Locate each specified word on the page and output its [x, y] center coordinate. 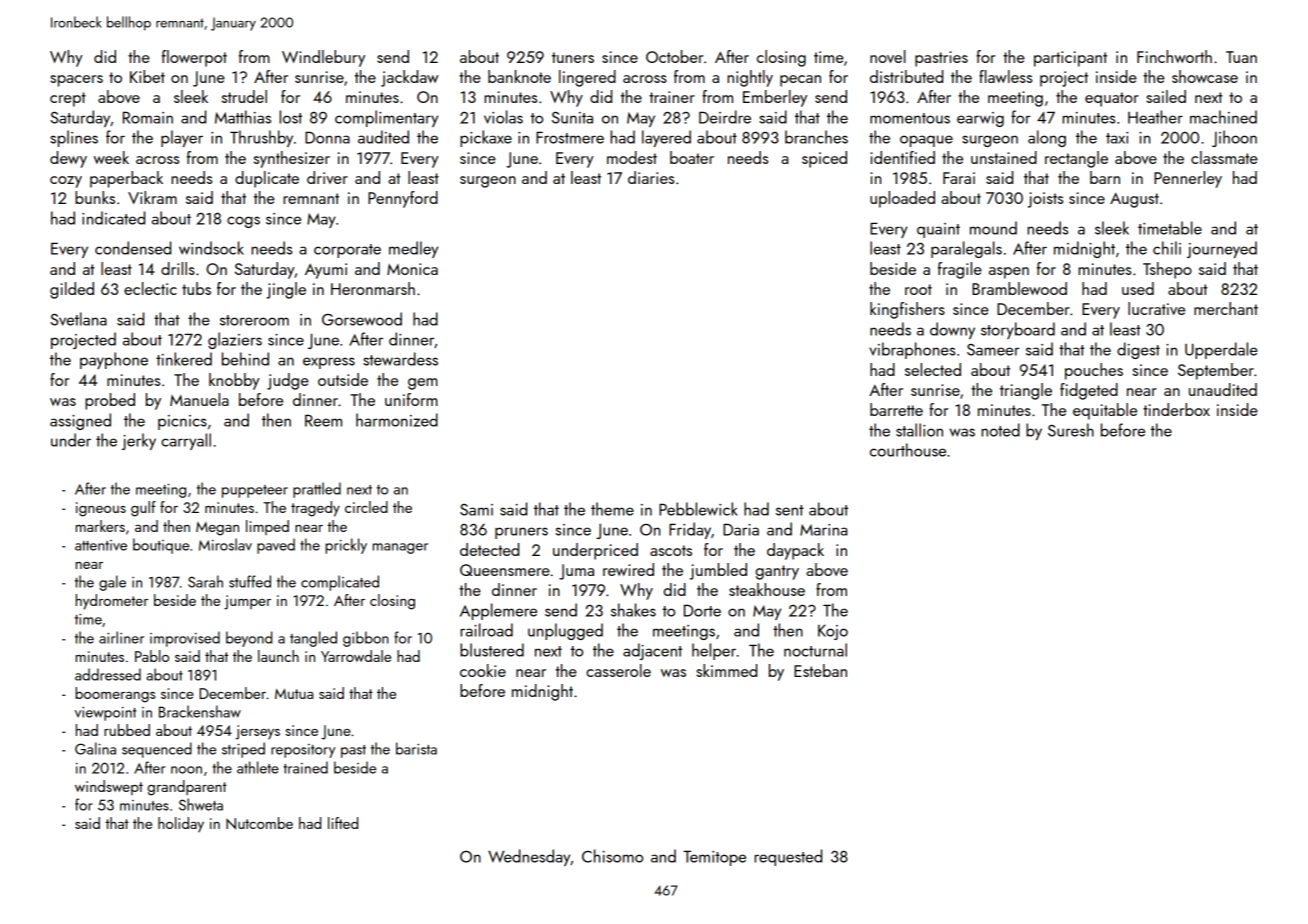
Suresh [1071, 430]
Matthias [243, 117]
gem [423, 384]
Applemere [498, 611]
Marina [823, 530]
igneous [101, 509]
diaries [651, 177]
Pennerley [1188, 179]
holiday [181, 825]
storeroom [254, 320]
